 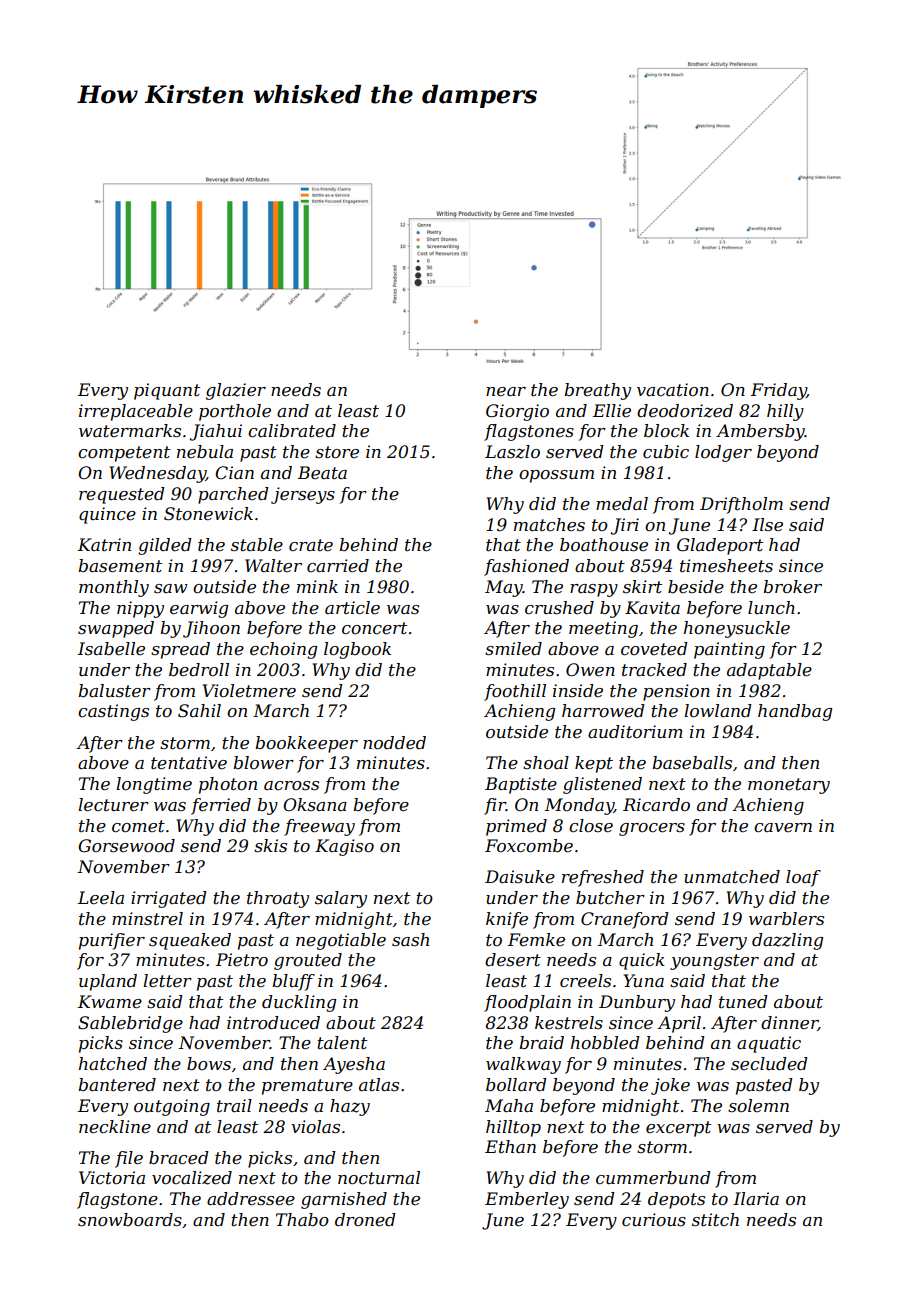 What do you see at coordinates (209, 1063) in the screenshot?
I see `bows` at bounding box center [209, 1063].
